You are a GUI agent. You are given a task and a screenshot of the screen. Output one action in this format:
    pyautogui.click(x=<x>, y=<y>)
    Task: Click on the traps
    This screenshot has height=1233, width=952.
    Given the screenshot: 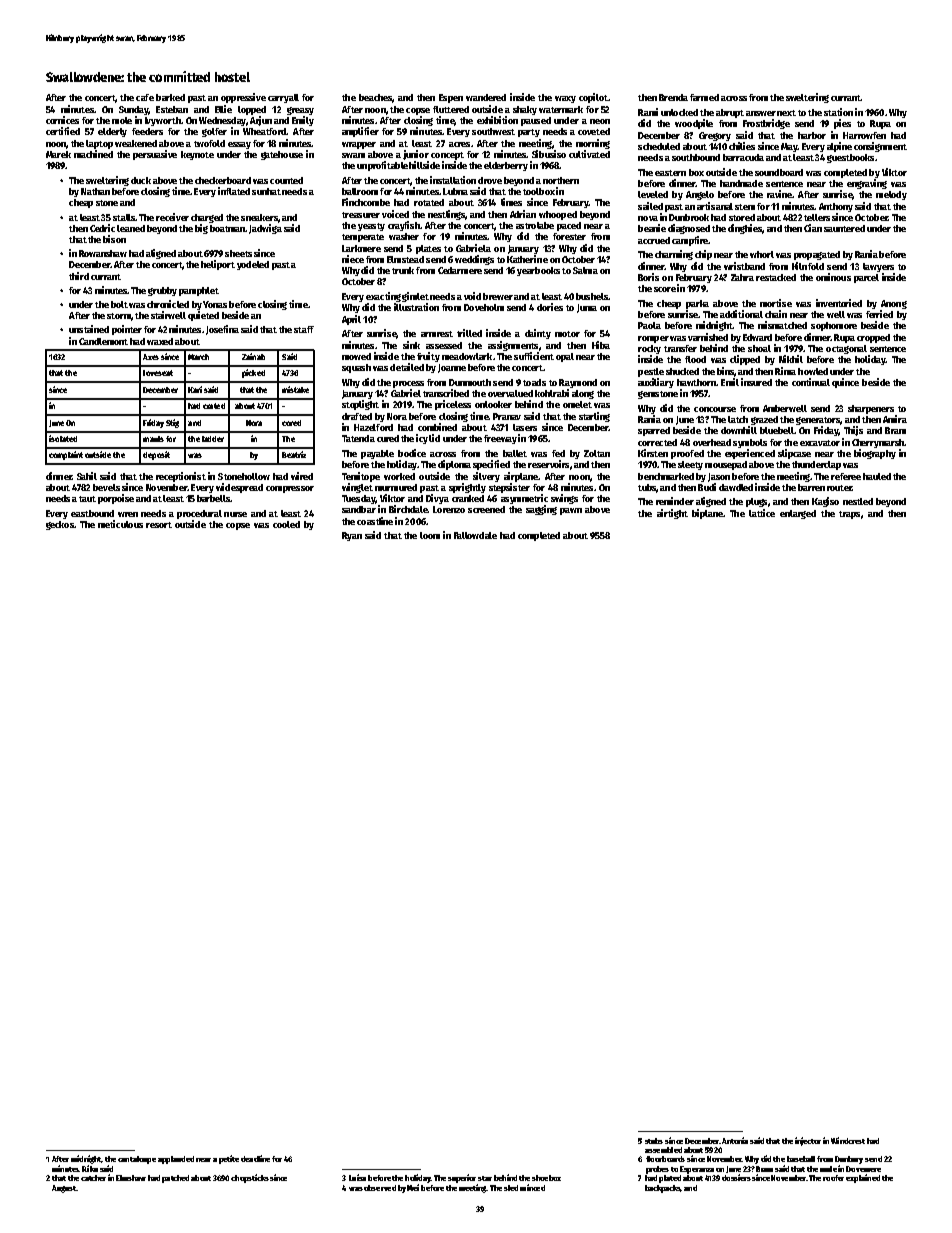 What is the action you would take?
    pyautogui.click(x=849, y=515)
